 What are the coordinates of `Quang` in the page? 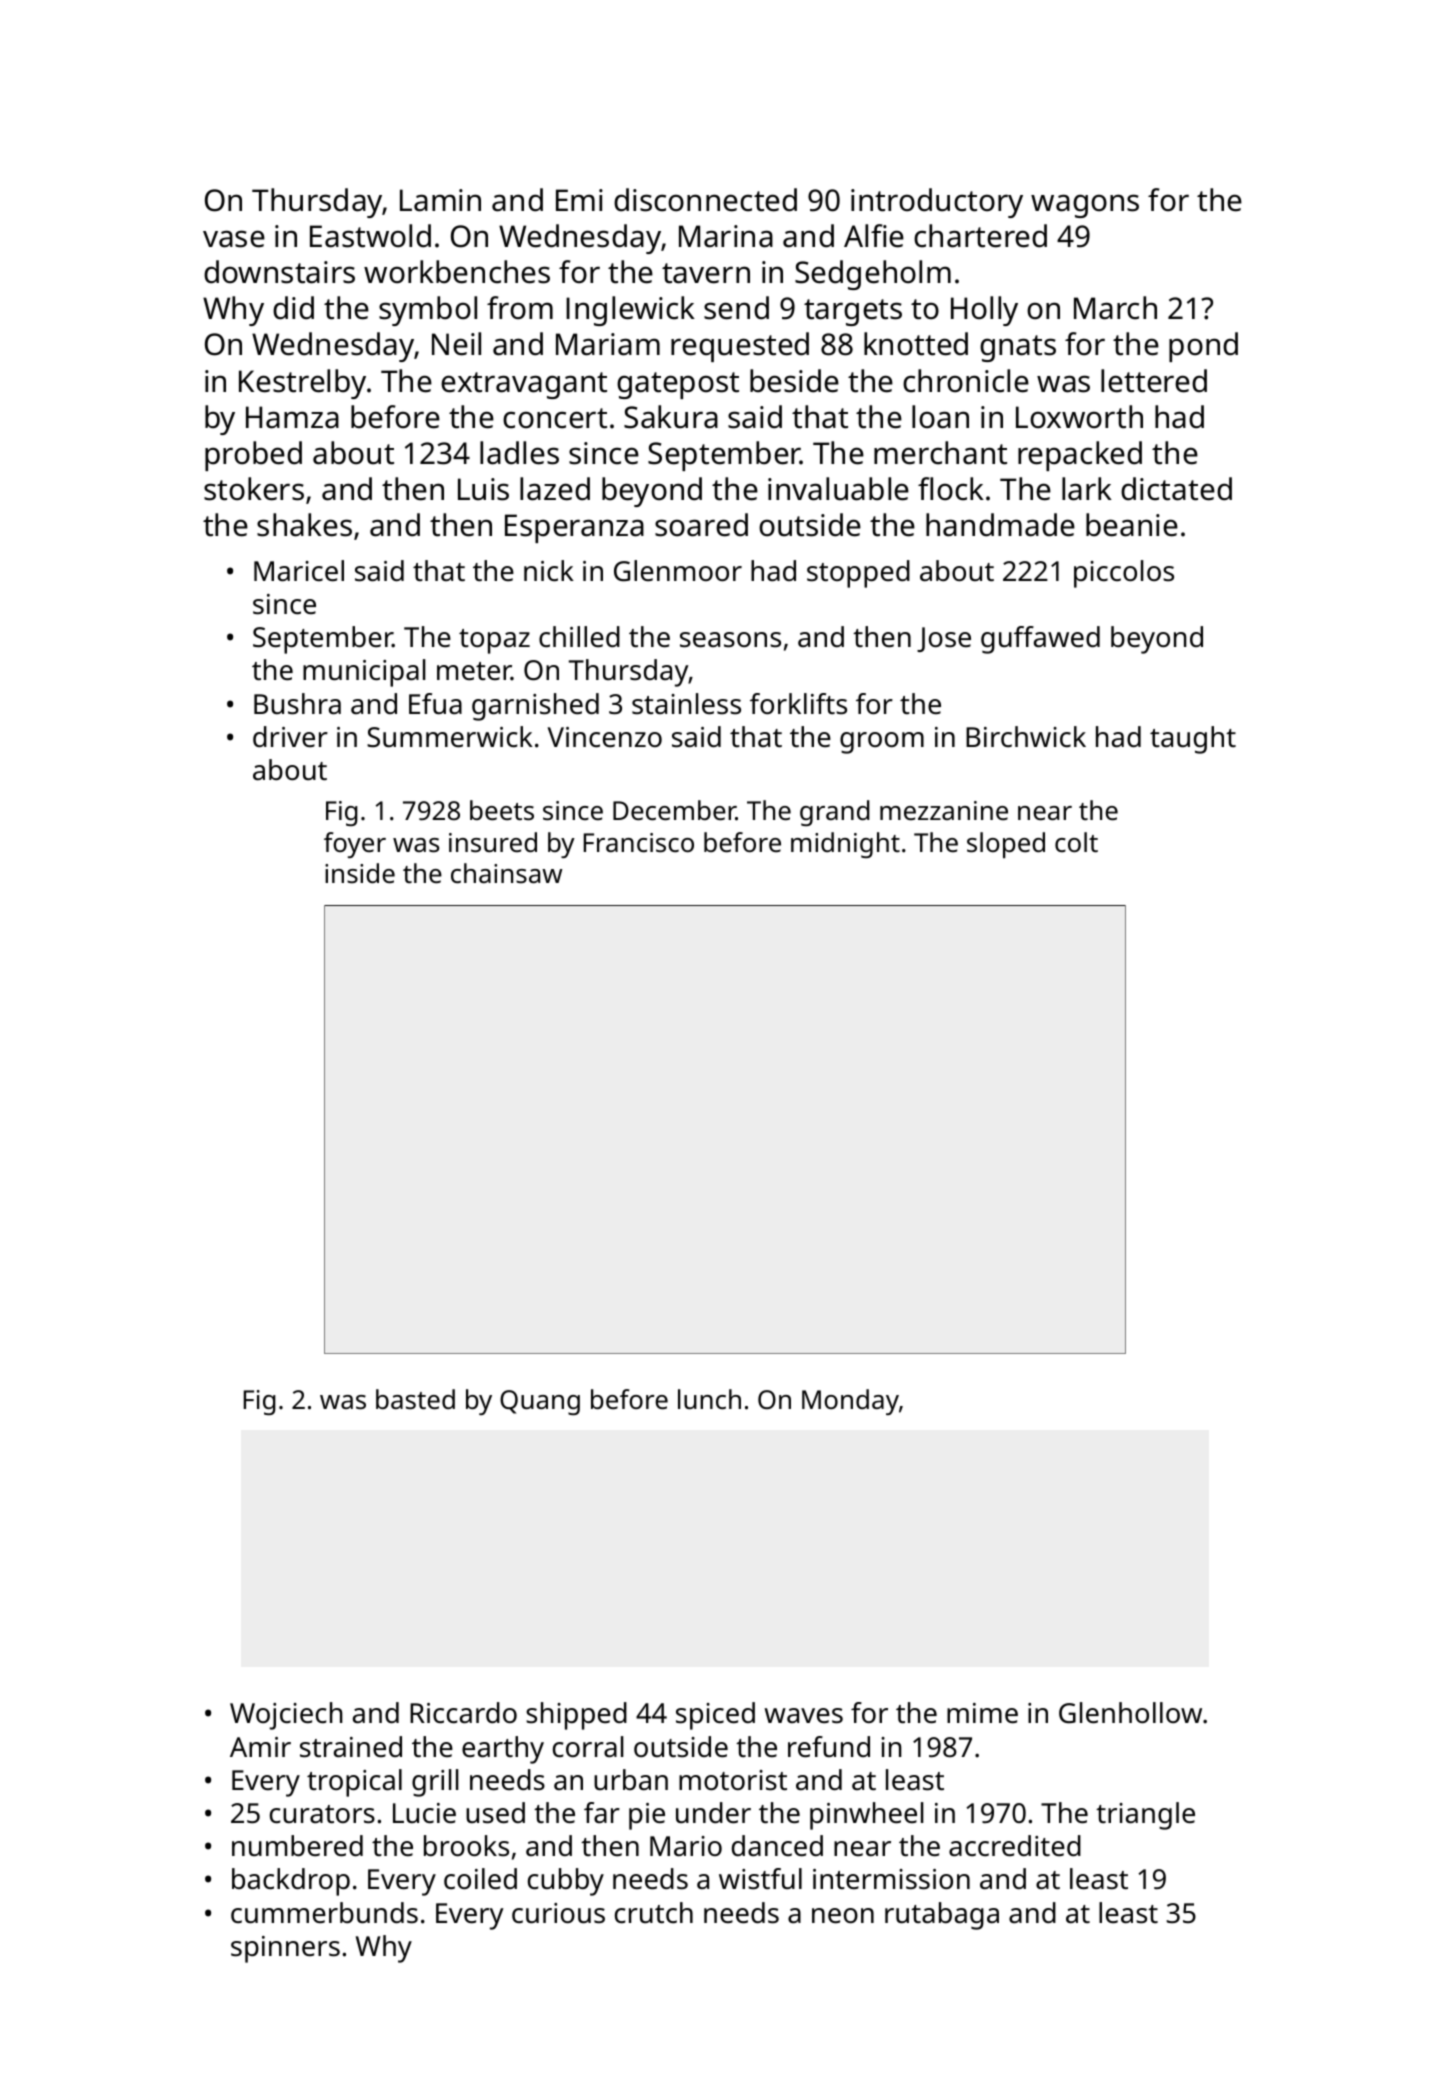 It's located at (540, 1402).
